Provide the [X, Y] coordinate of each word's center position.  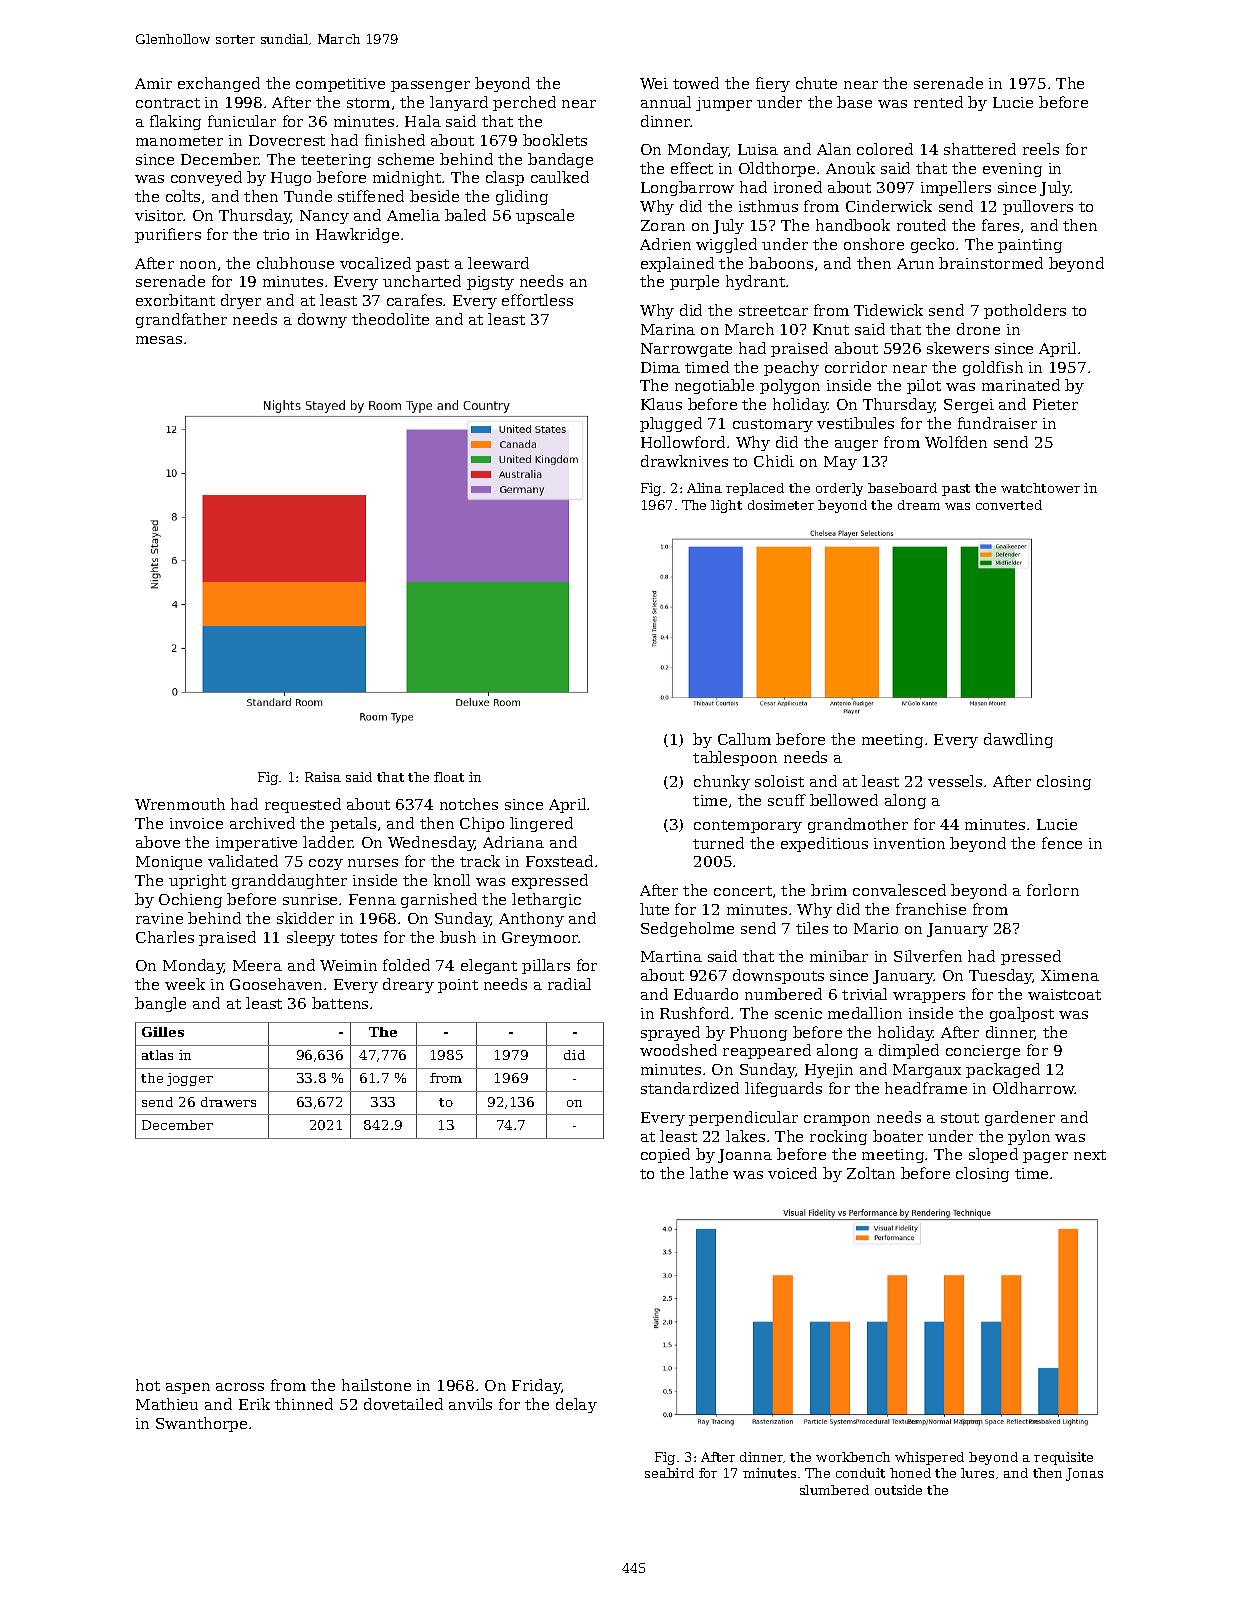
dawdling [1018, 740]
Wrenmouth [180, 804]
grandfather [181, 320]
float [449, 777]
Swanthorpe [201, 1424]
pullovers [1038, 207]
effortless [537, 300]
